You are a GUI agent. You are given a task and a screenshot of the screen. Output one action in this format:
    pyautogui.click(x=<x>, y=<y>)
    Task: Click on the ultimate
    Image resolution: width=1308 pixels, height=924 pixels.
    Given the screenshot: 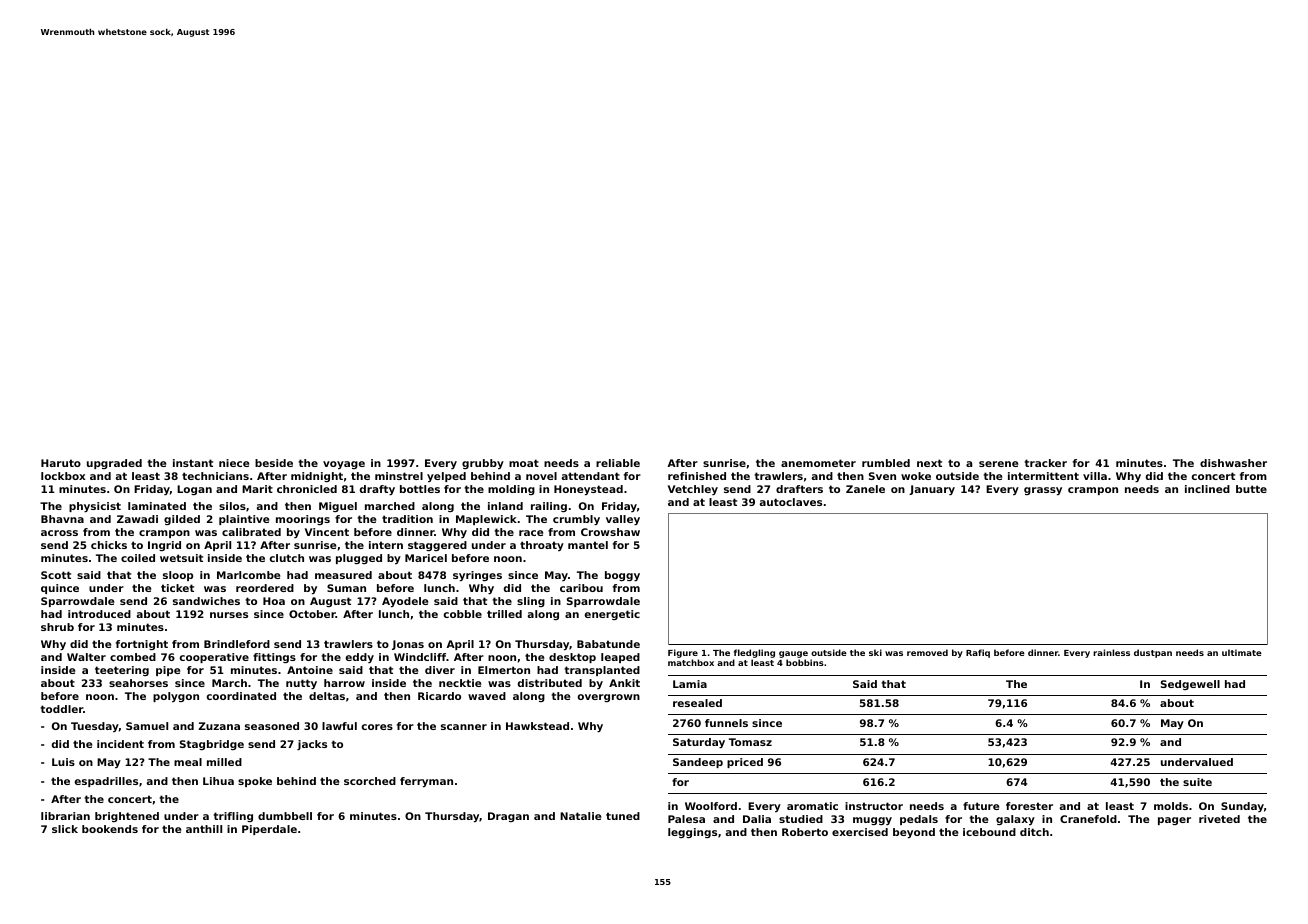 What is the action you would take?
    pyautogui.click(x=1242, y=652)
